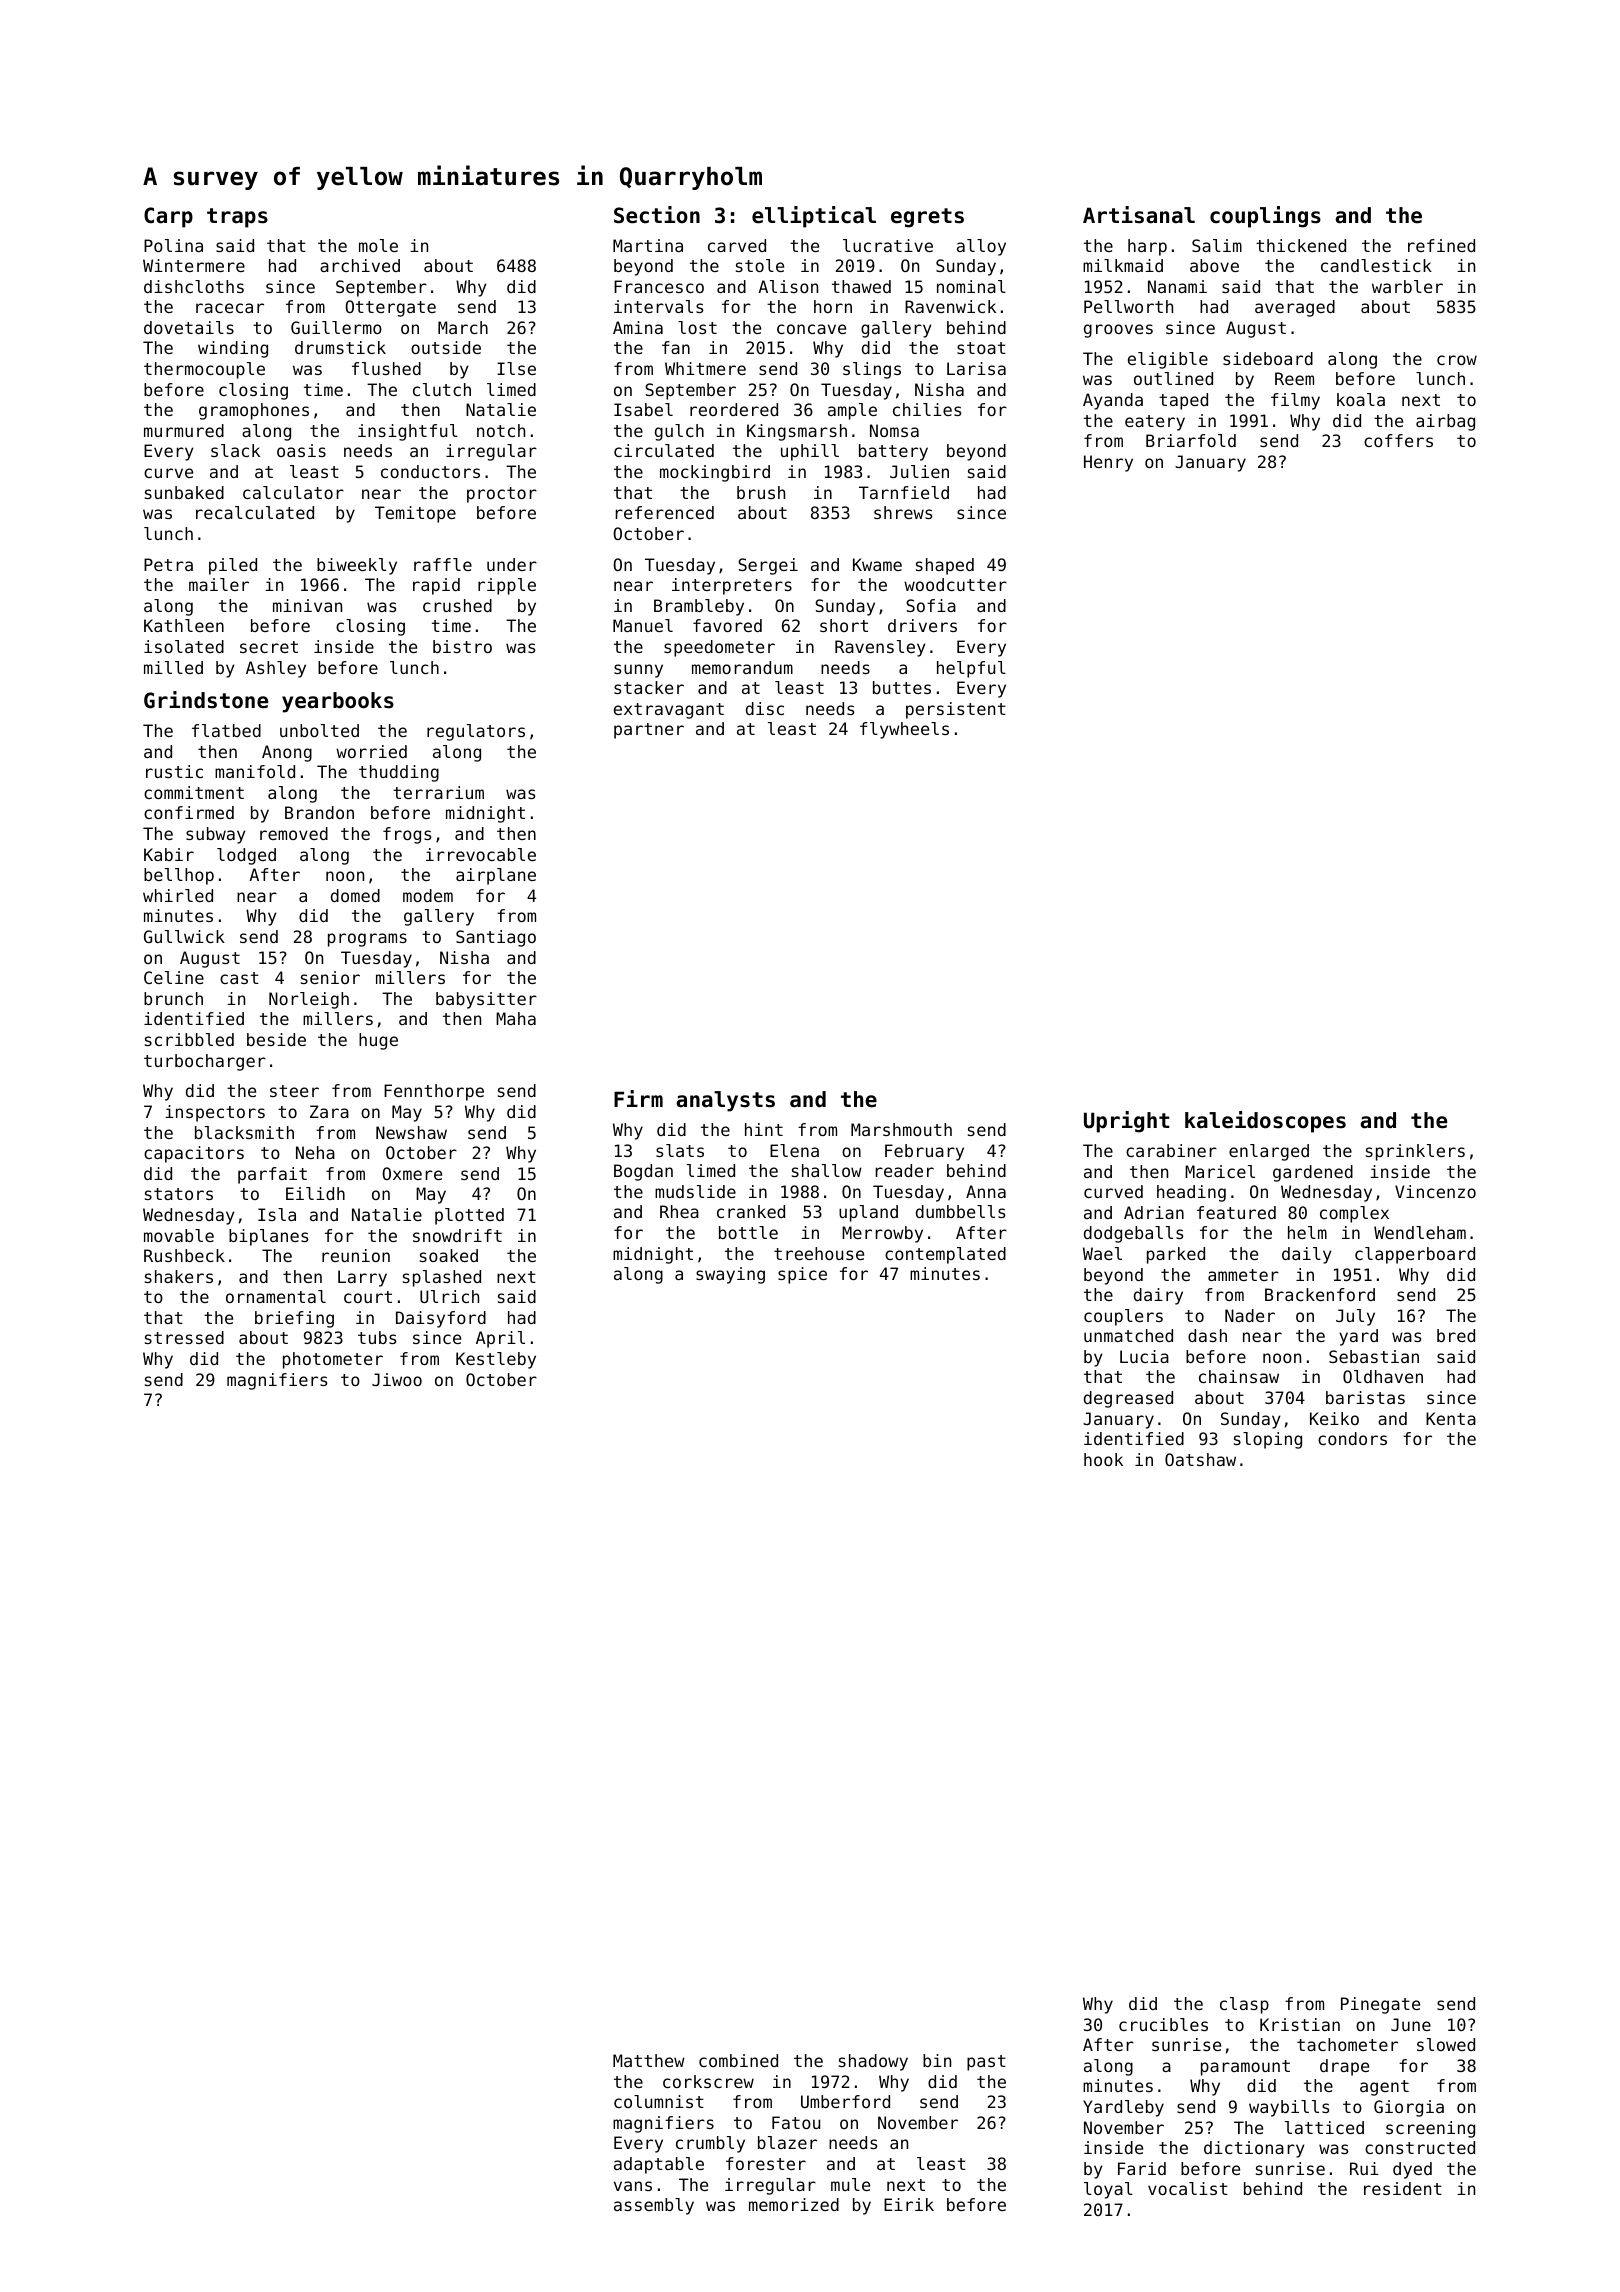 The image size is (1620, 2292). Describe the element at coordinates (931, 605) in the screenshot. I see `Sofia` at that location.
